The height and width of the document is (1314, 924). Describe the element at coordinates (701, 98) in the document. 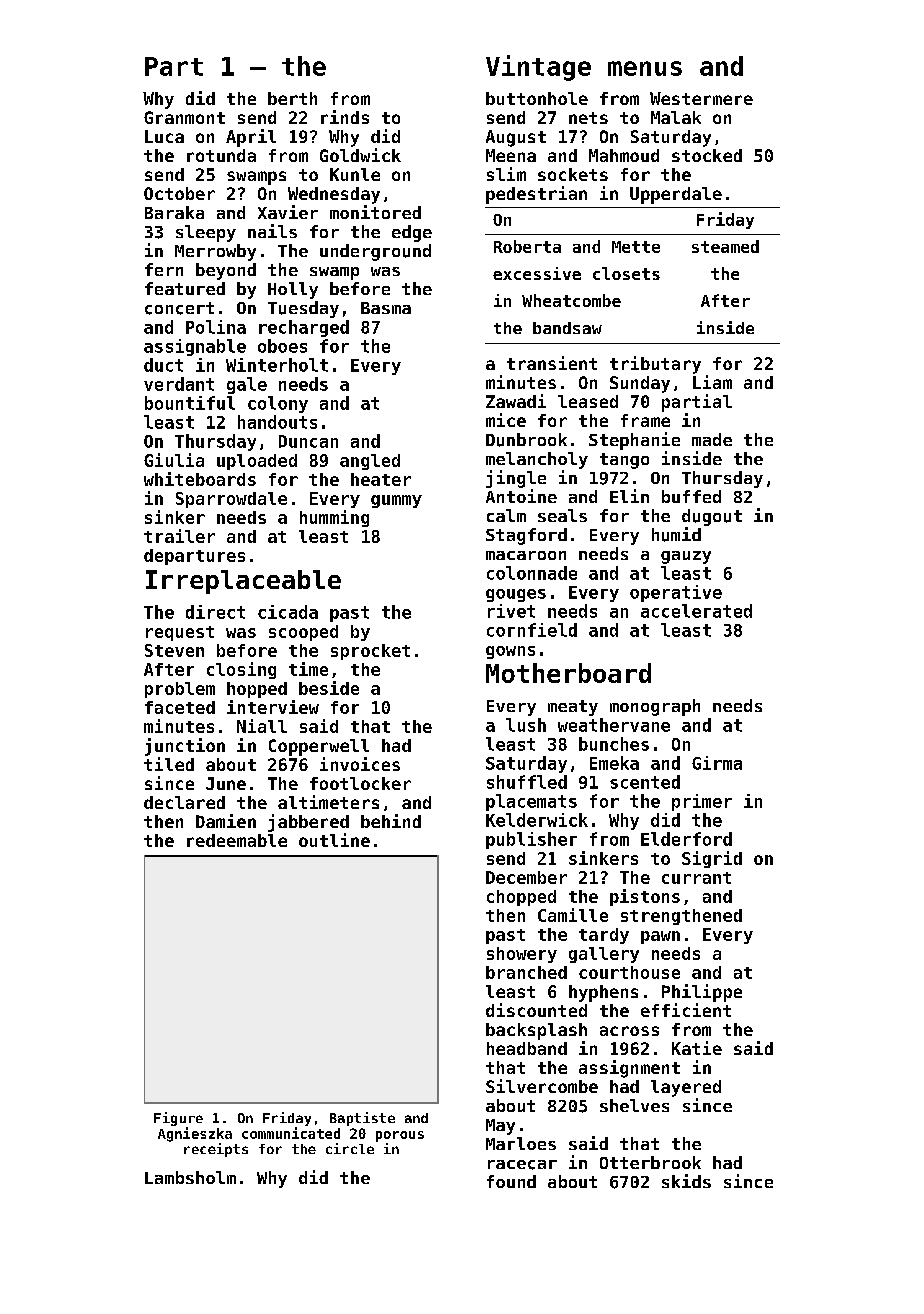

I see `Westermere` at that location.
